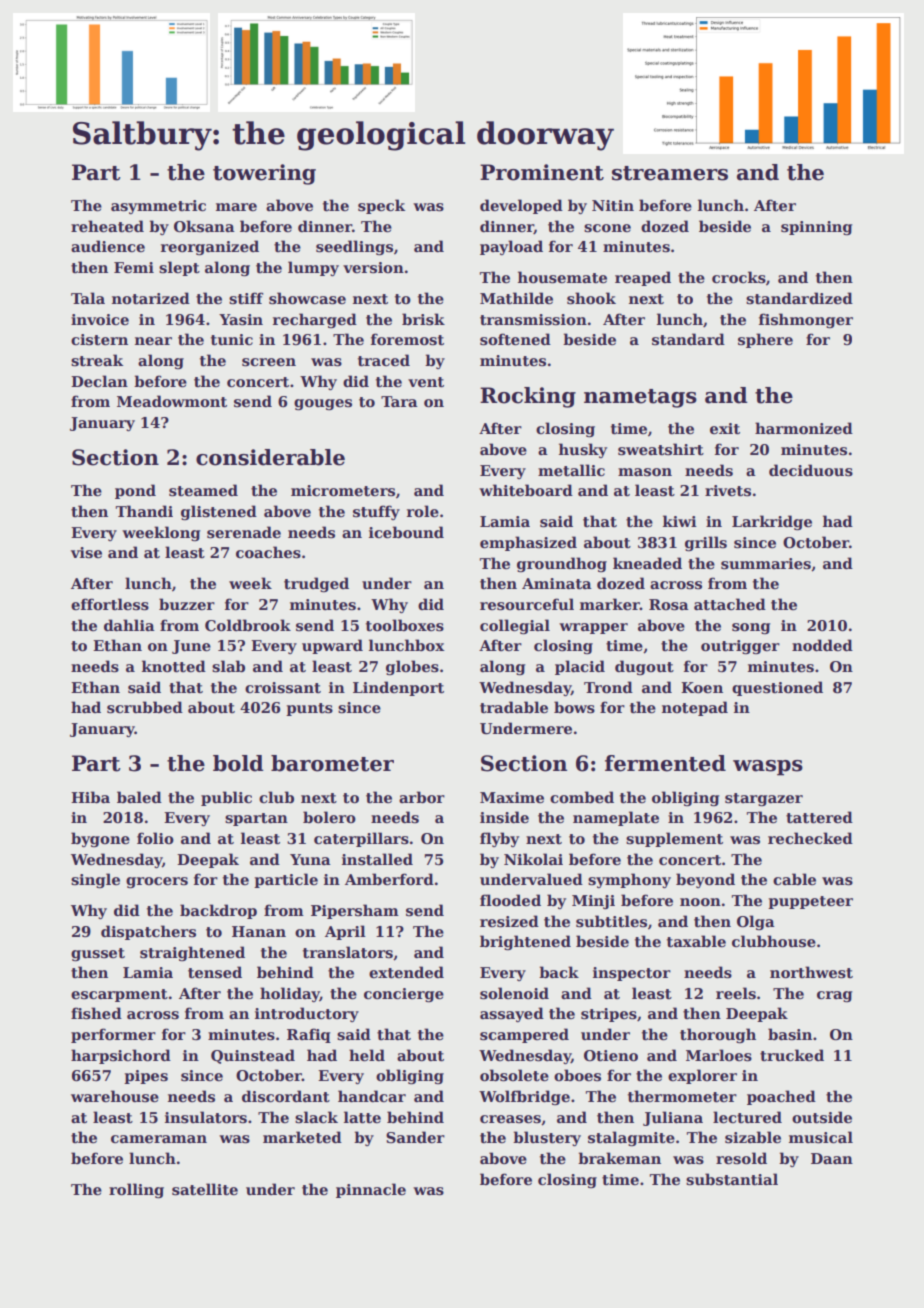  What do you see at coordinates (384, 360) in the screenshot?
I see `traced` at bounding box center [384, 360].
